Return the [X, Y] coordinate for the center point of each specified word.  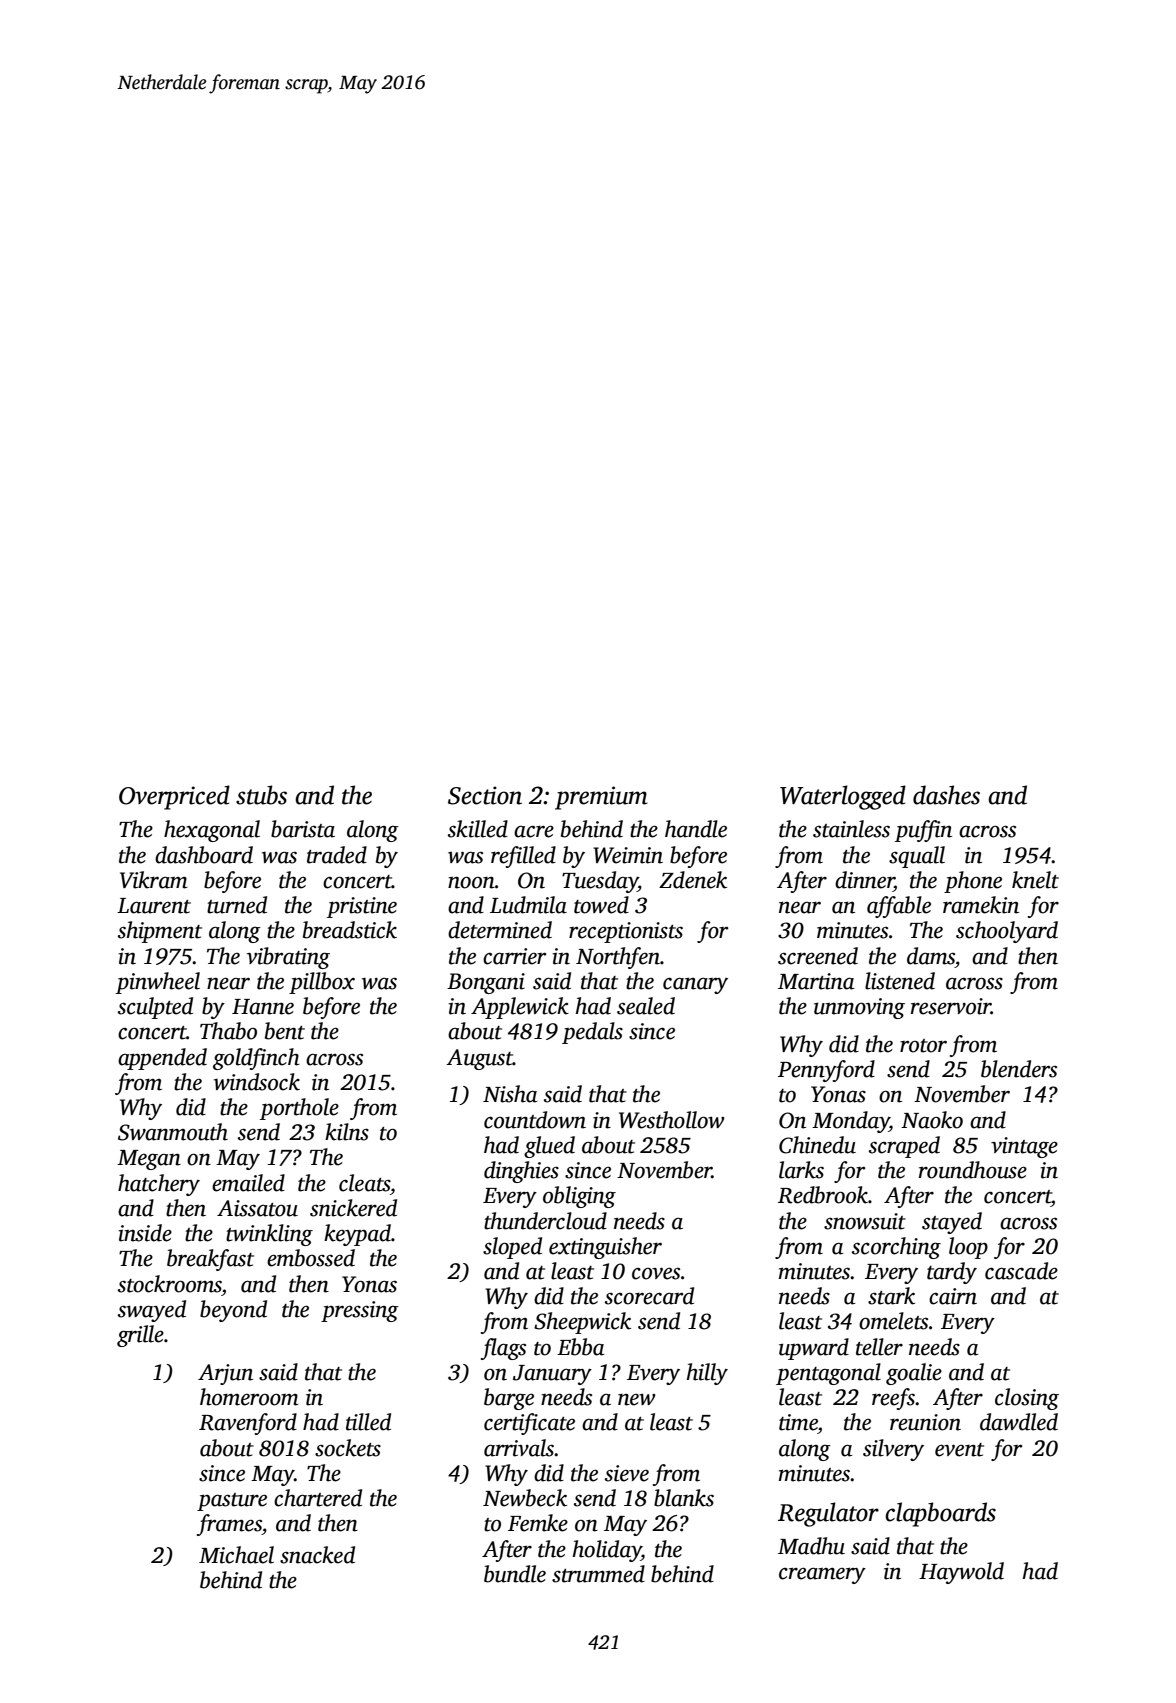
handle [696, 829]
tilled [368, 1422]
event [959, 1450]
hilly [707, 1374]
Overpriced [174, 797]
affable [899, 907]
